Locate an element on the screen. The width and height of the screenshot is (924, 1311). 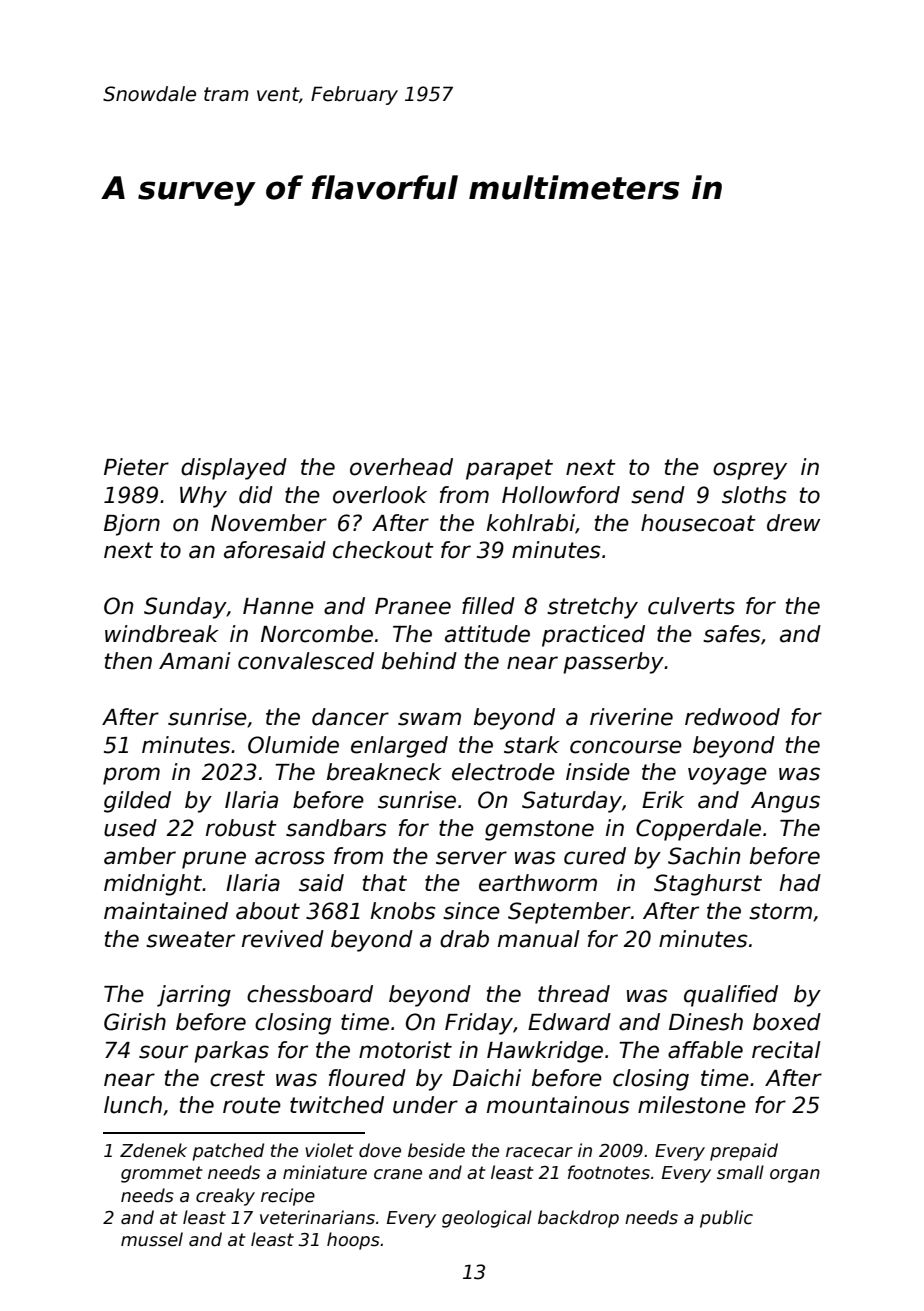
crest is located at coordinates (237, 1078).
